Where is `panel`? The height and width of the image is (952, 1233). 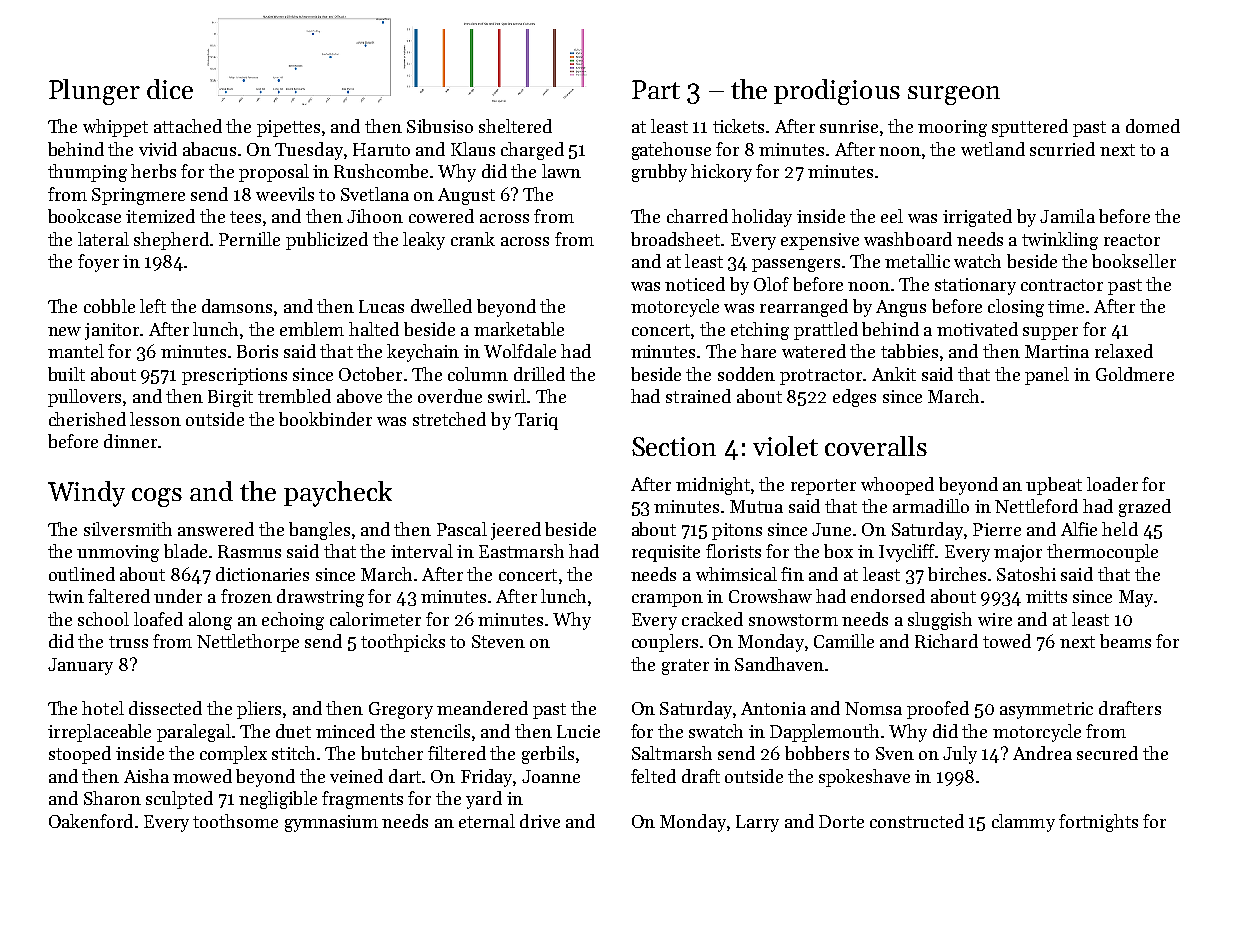 panel is located at coordinates (1047, 376).
